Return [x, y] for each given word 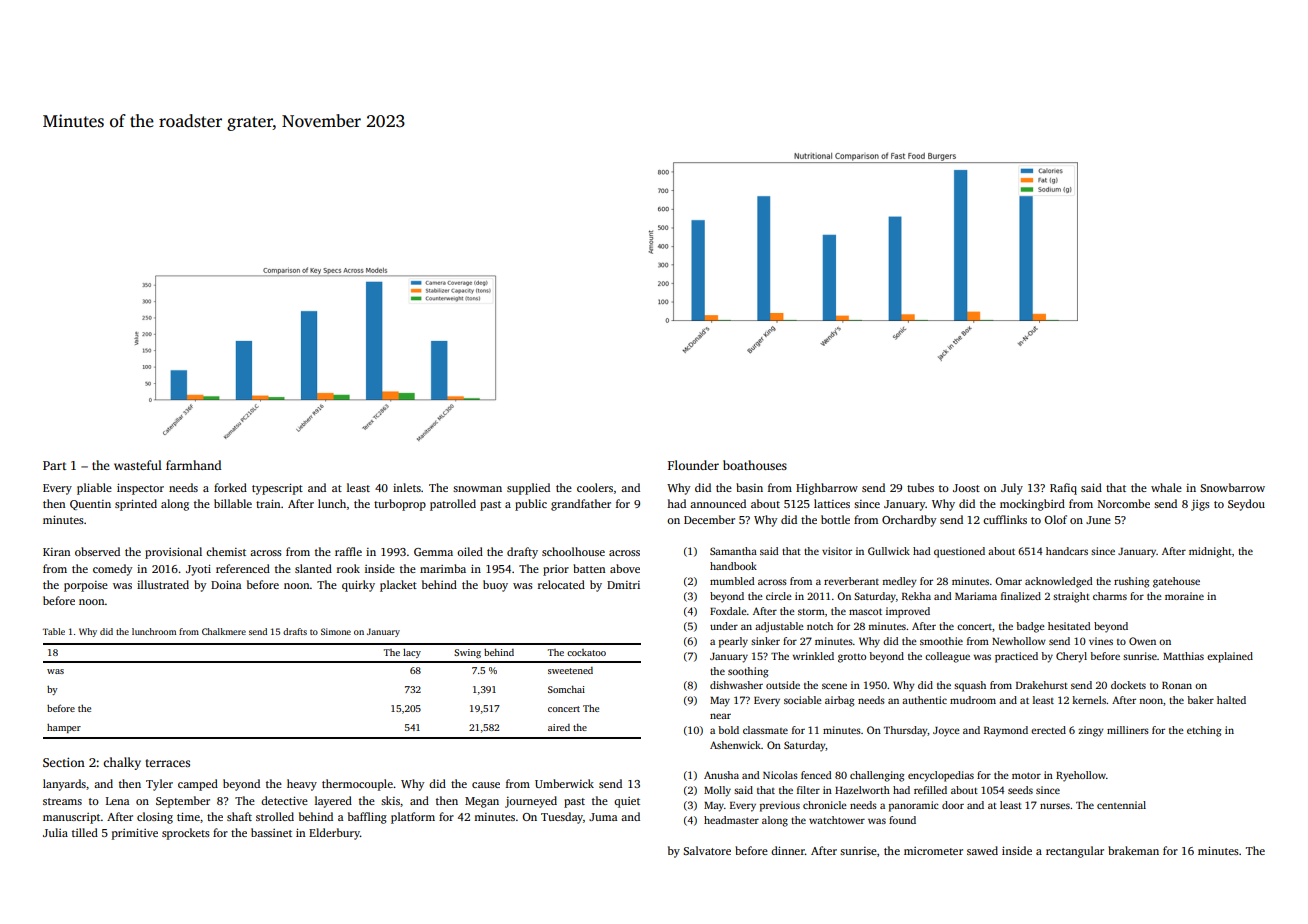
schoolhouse [573, 551]
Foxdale [728, 611]
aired [559, 727]
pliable [94, 489]
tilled [85, 832]
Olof [1055, 519]
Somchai [566, 689]
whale [1166, 487]
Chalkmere [224, 631]
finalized [1021, 596]
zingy [1091, 731]
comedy [112, 570]
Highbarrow [827, 489]
